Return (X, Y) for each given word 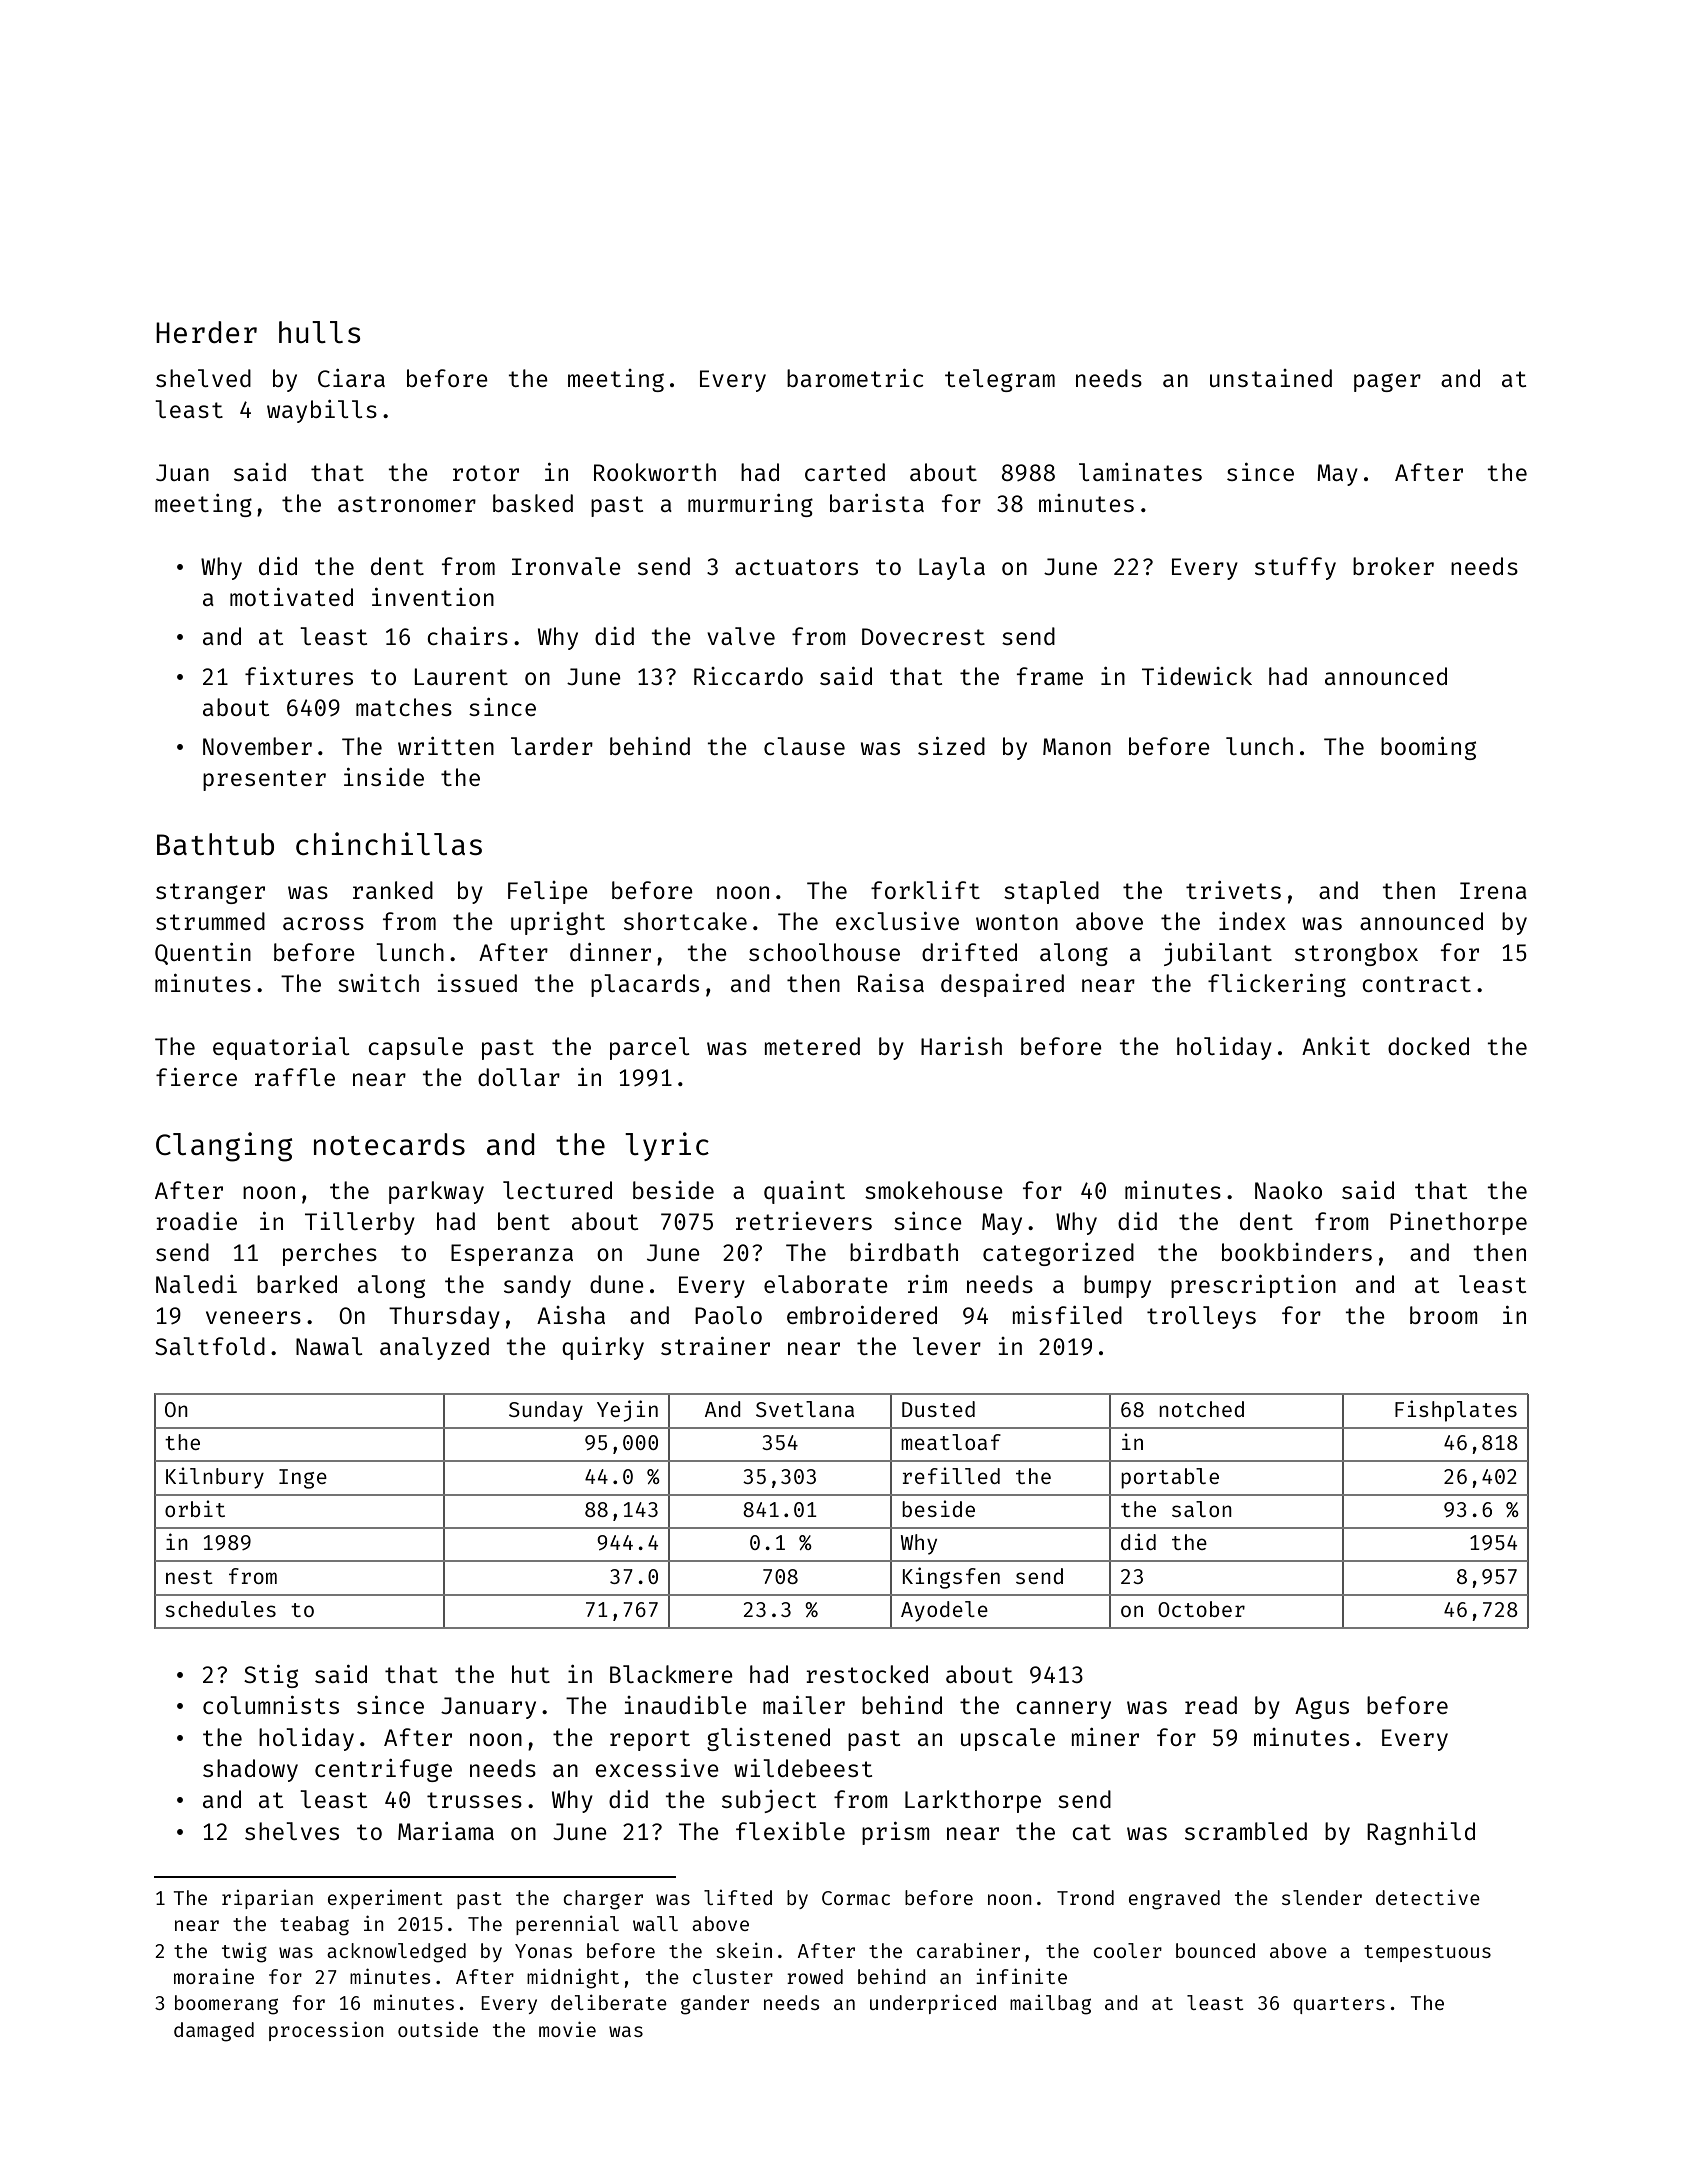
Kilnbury (215, 1478)
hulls (319, 332)
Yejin (627, 1411)
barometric (855, 378)
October (1201, 1609)
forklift (925, 890)
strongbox (1356, 954)
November (257, 746)
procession (326, 2031)
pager (1387, 382)
